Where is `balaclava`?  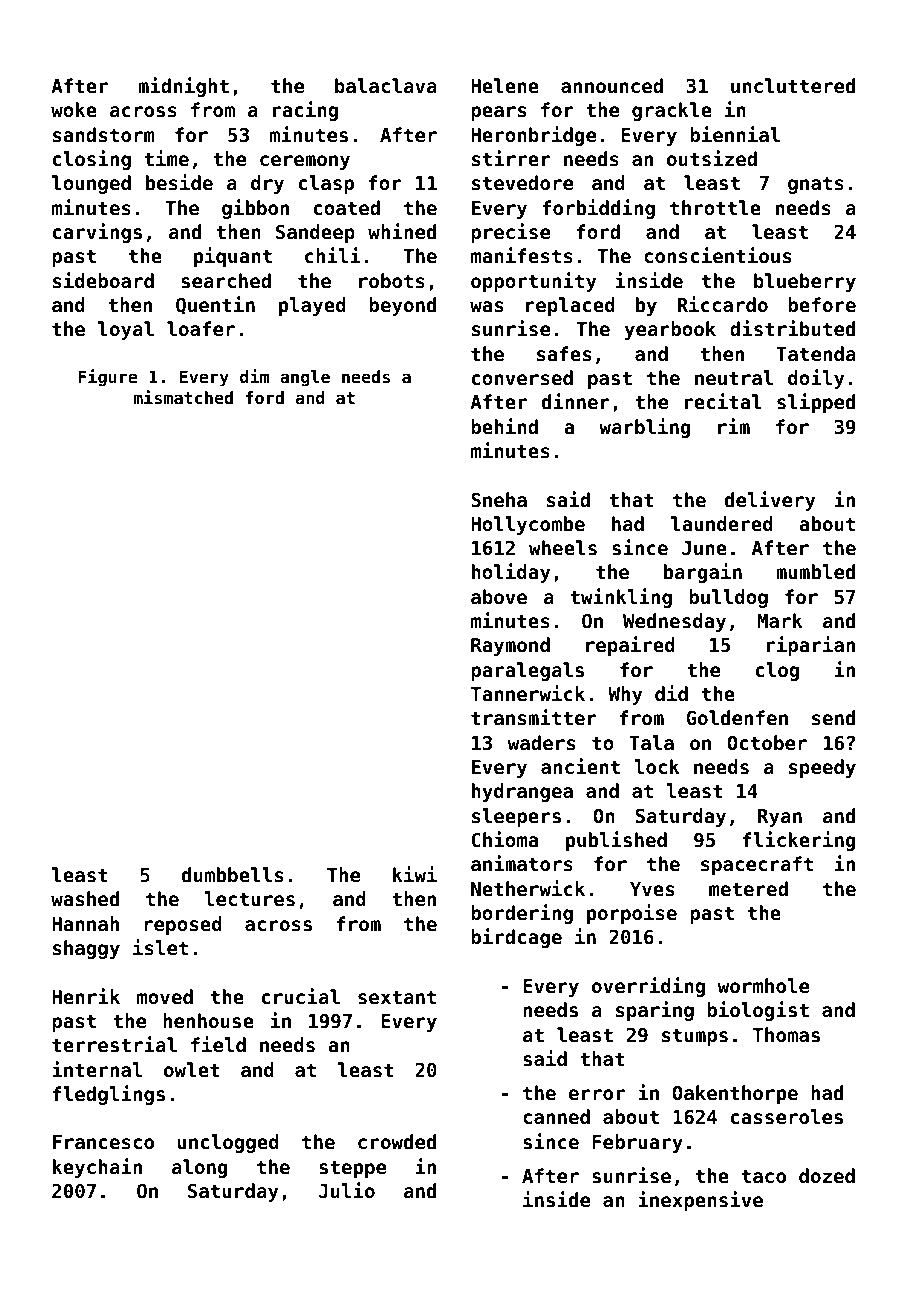
balaclava is located at coordinates (386, 85).
